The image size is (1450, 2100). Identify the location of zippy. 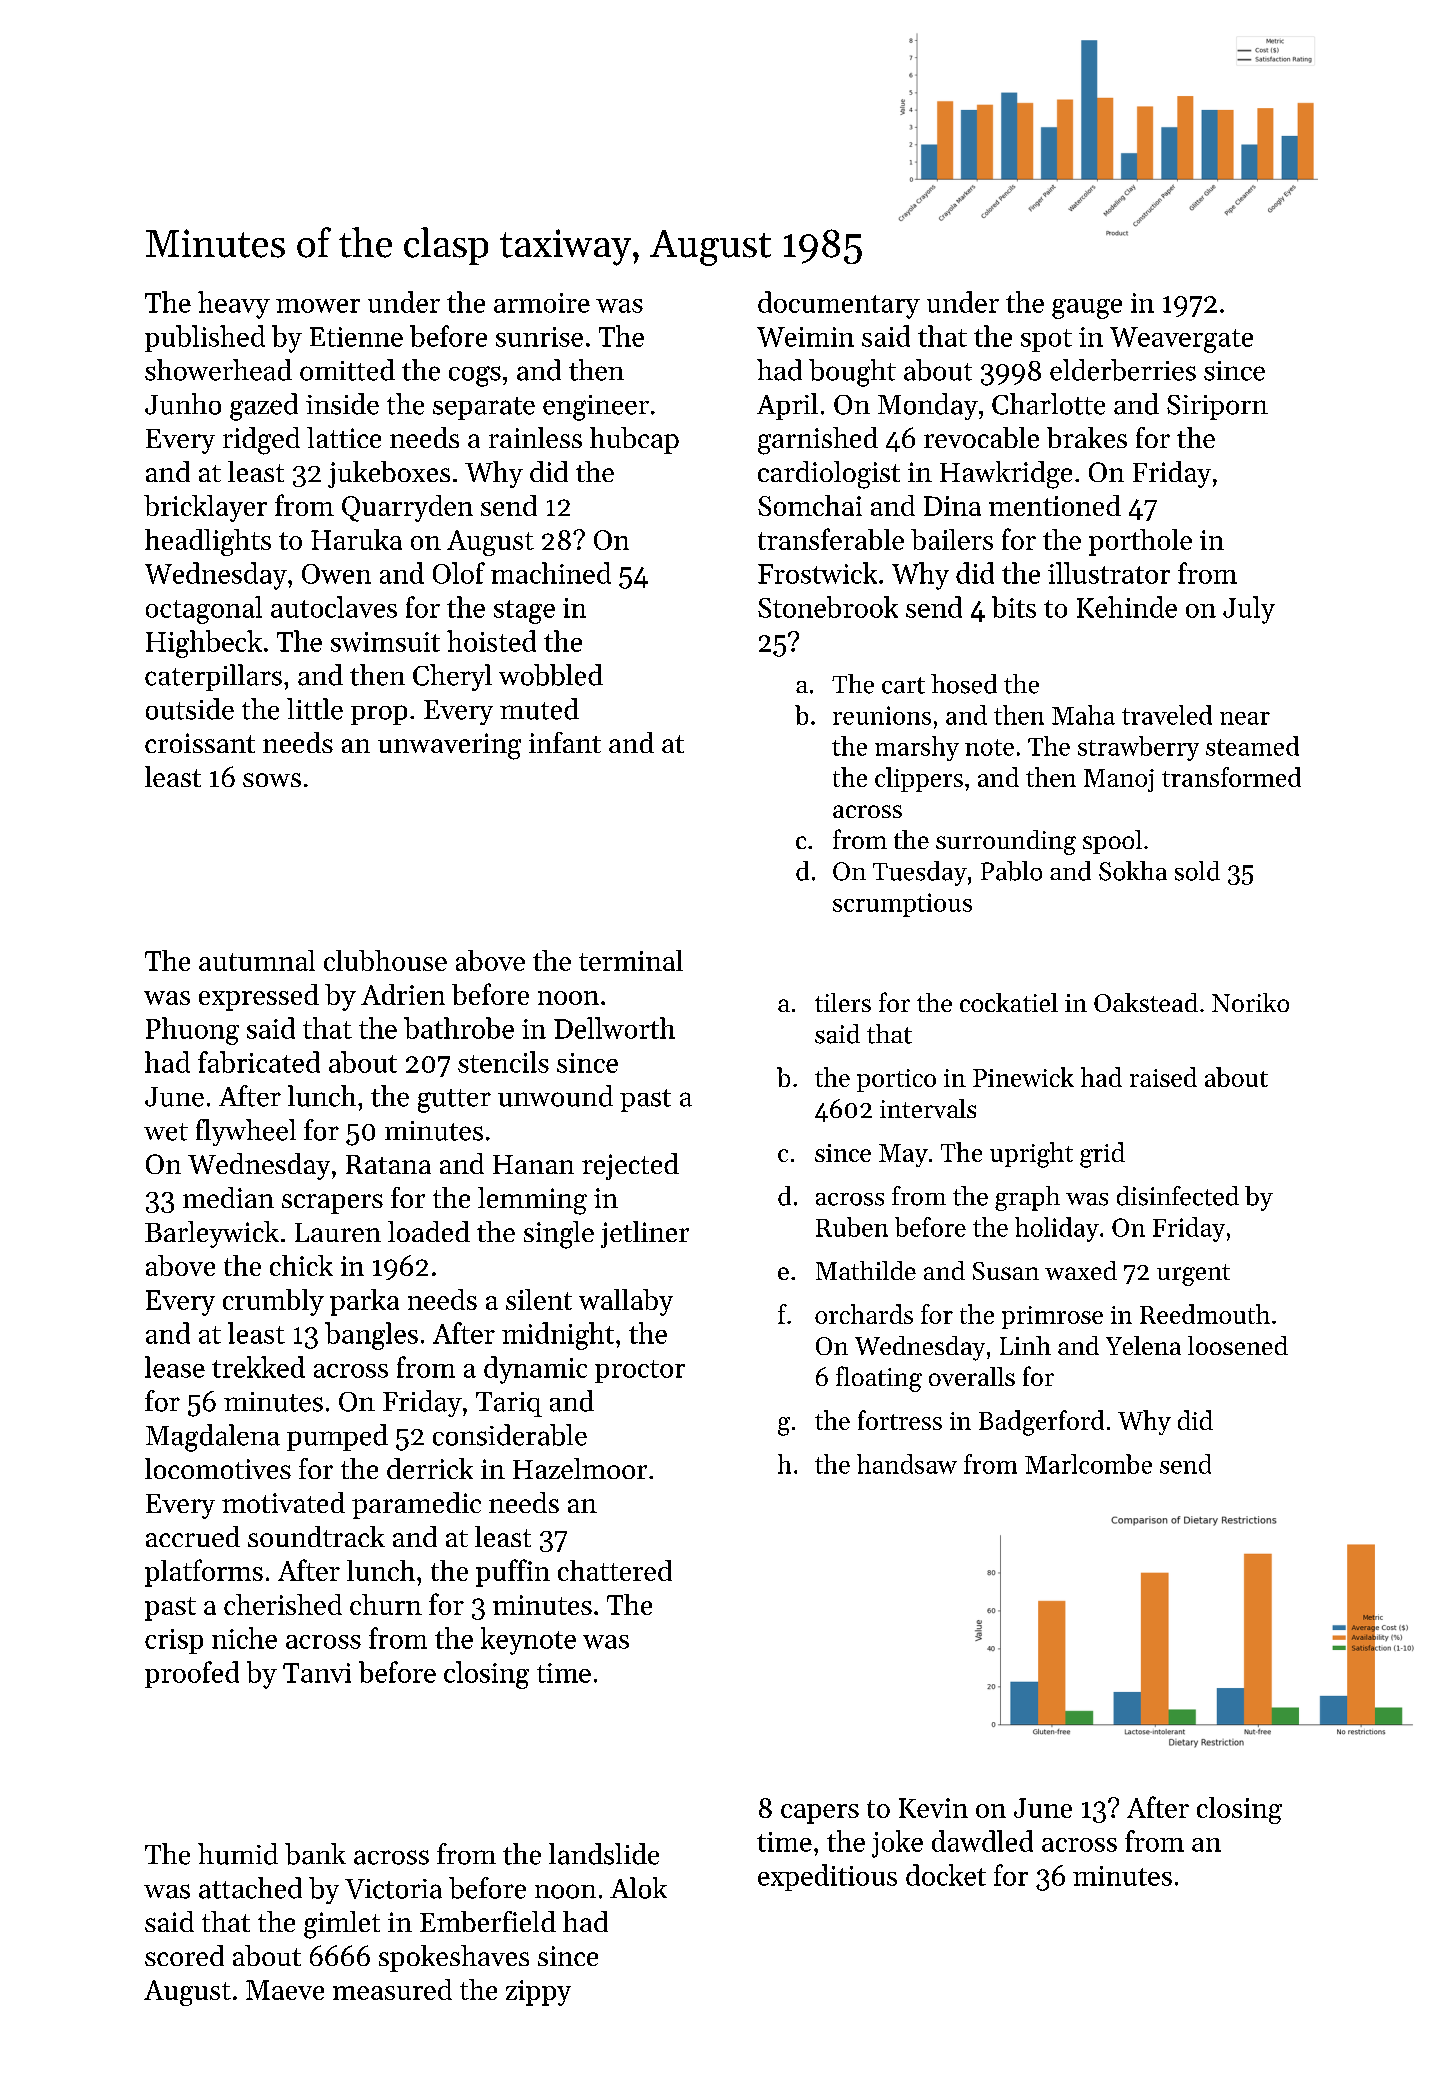
(538, 1993).
